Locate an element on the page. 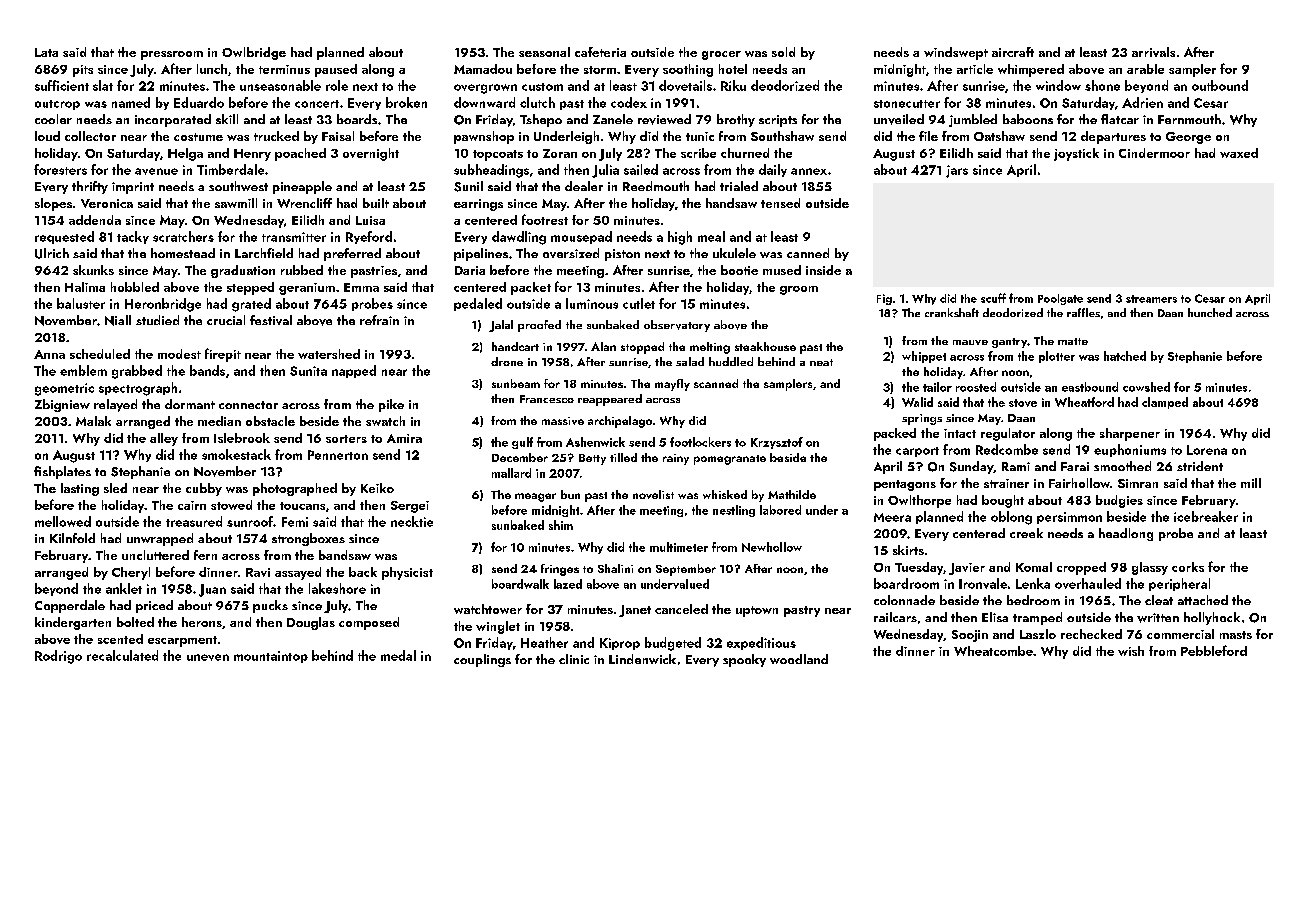  transmitter is located at coordinates (294, 237).
